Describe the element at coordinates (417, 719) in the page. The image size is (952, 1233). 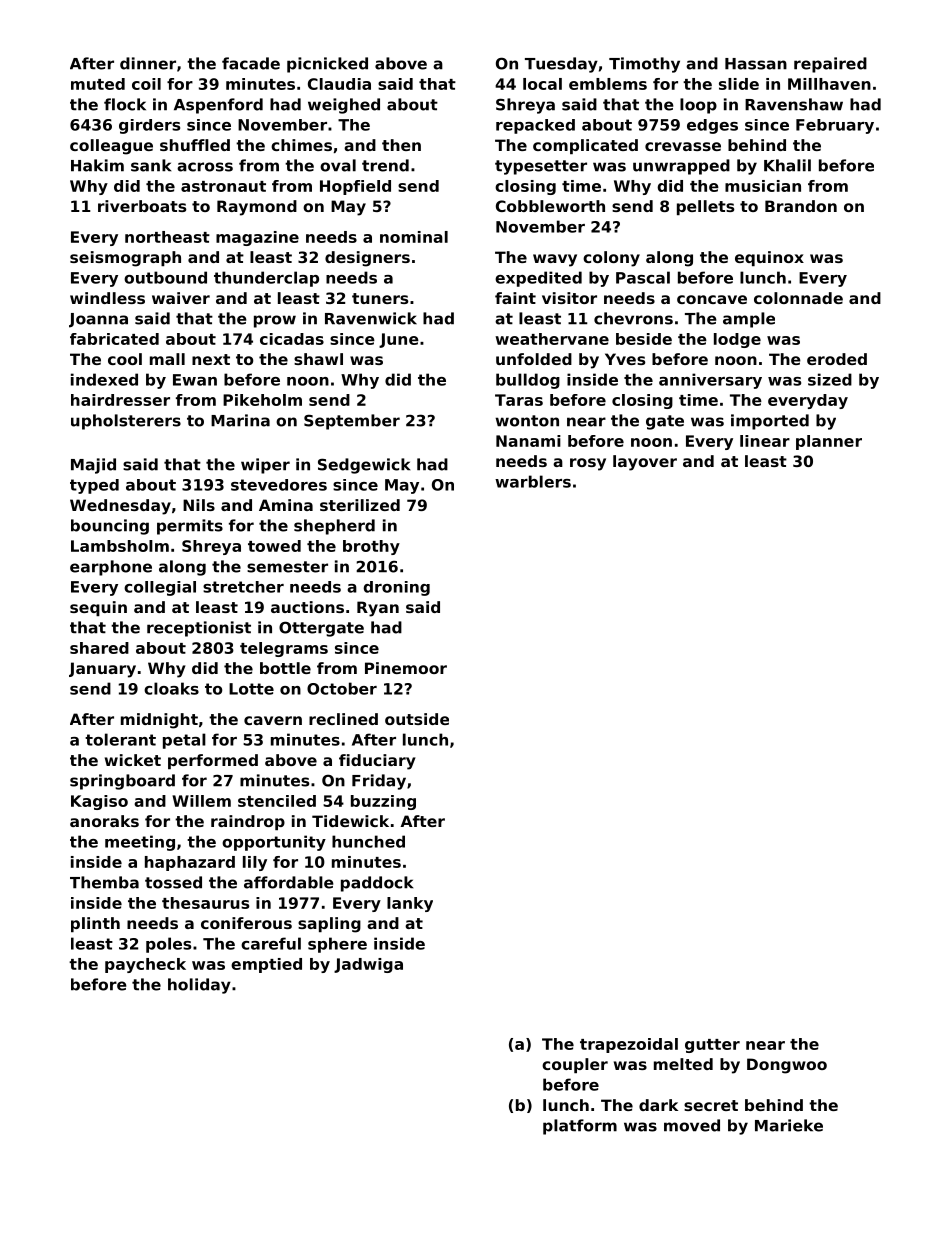
I see `outside` at that location.
